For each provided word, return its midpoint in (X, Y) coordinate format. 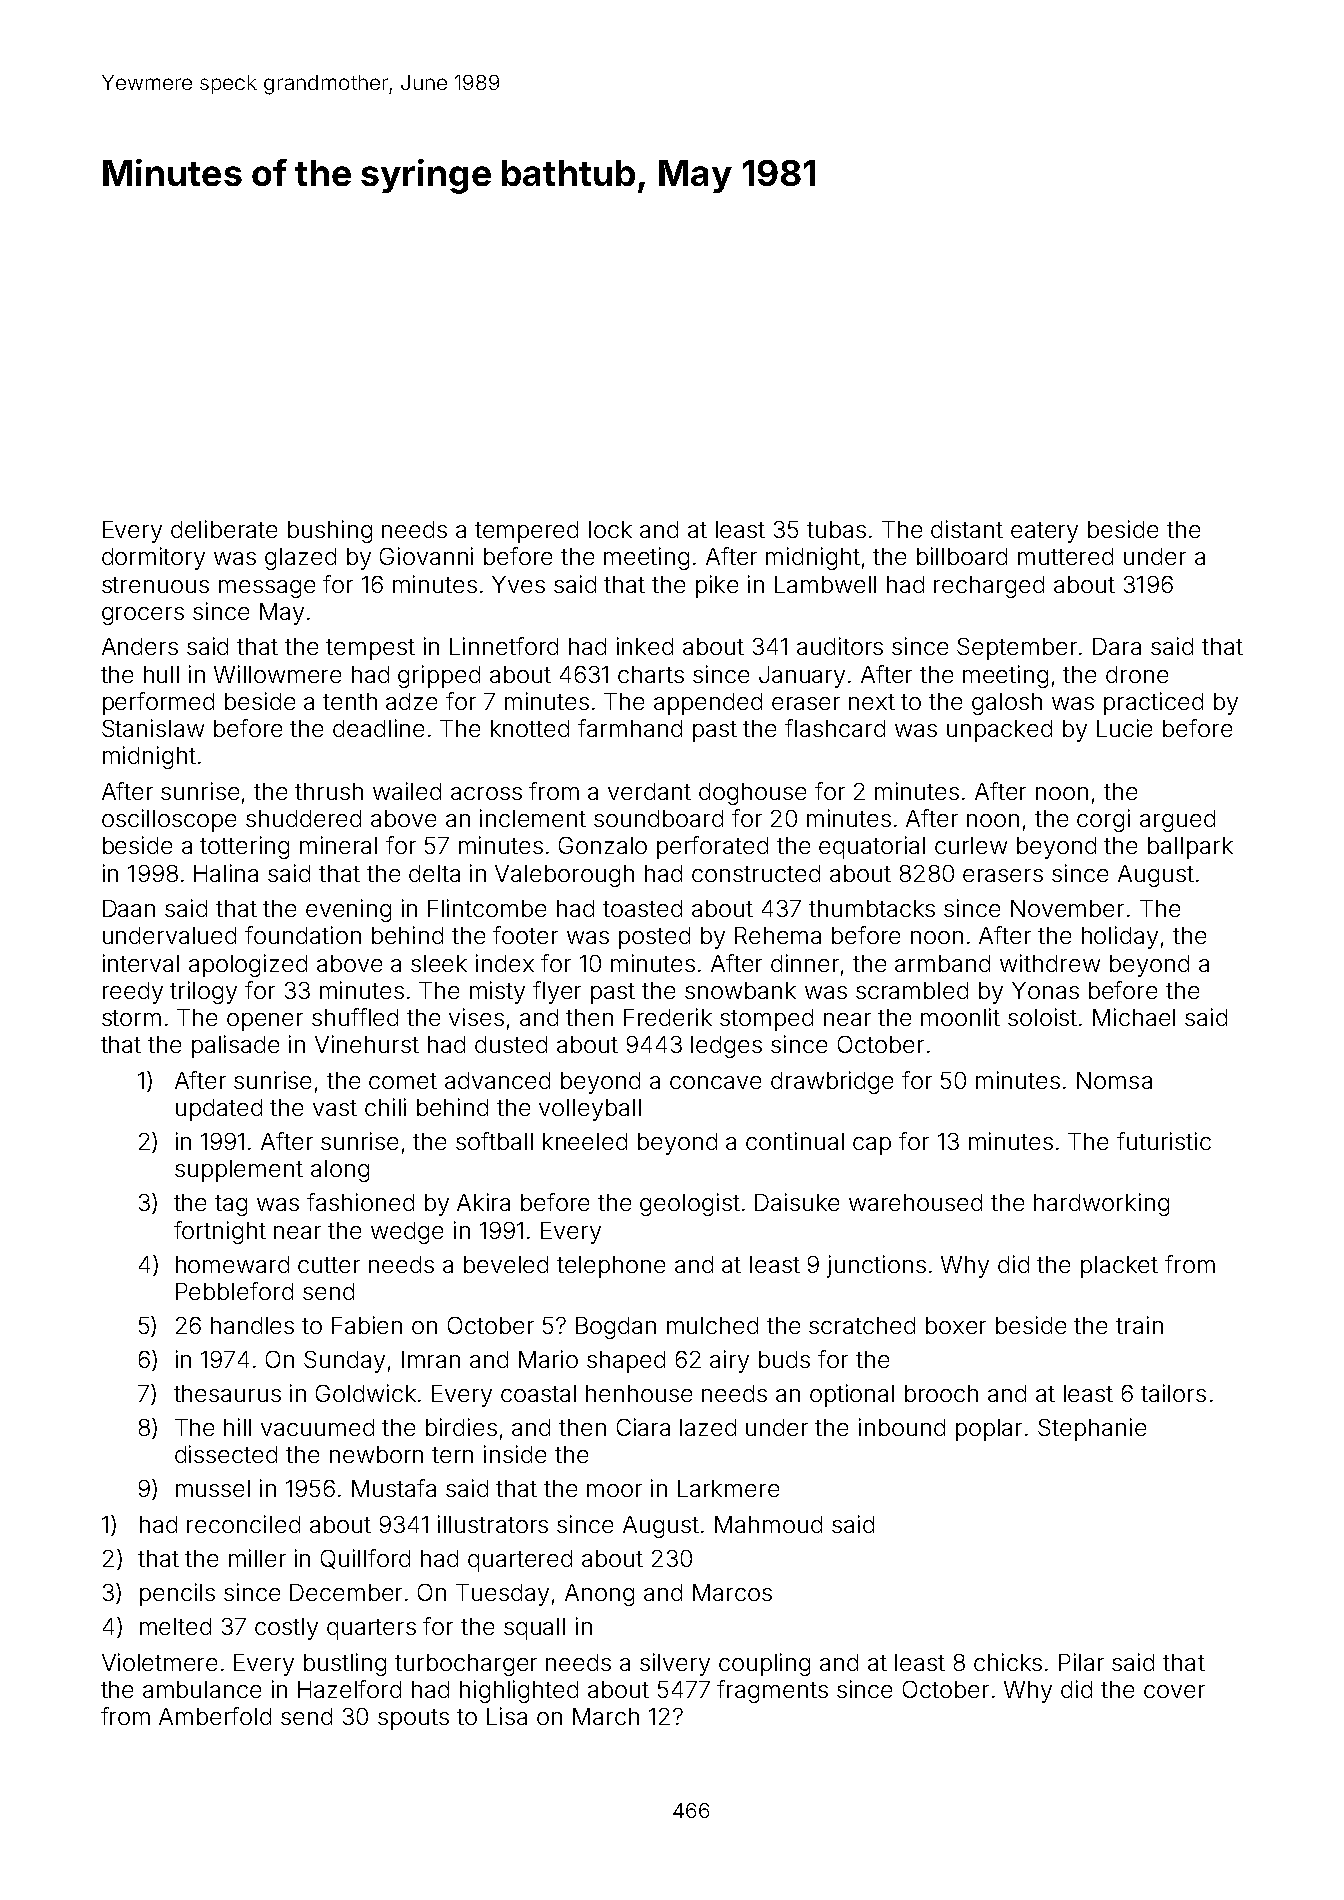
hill (237, 1427)
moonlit (960, 1017)
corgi (1103, 820)
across (486, 793)
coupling (764, 1664)
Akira (483, 1202)
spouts (413, 1719)
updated (219, 1110)
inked (645, 646)
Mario (548, 1359)
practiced (1153, 703)
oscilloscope (169, 820)
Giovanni (426, 556)
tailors (1173, 1393)
